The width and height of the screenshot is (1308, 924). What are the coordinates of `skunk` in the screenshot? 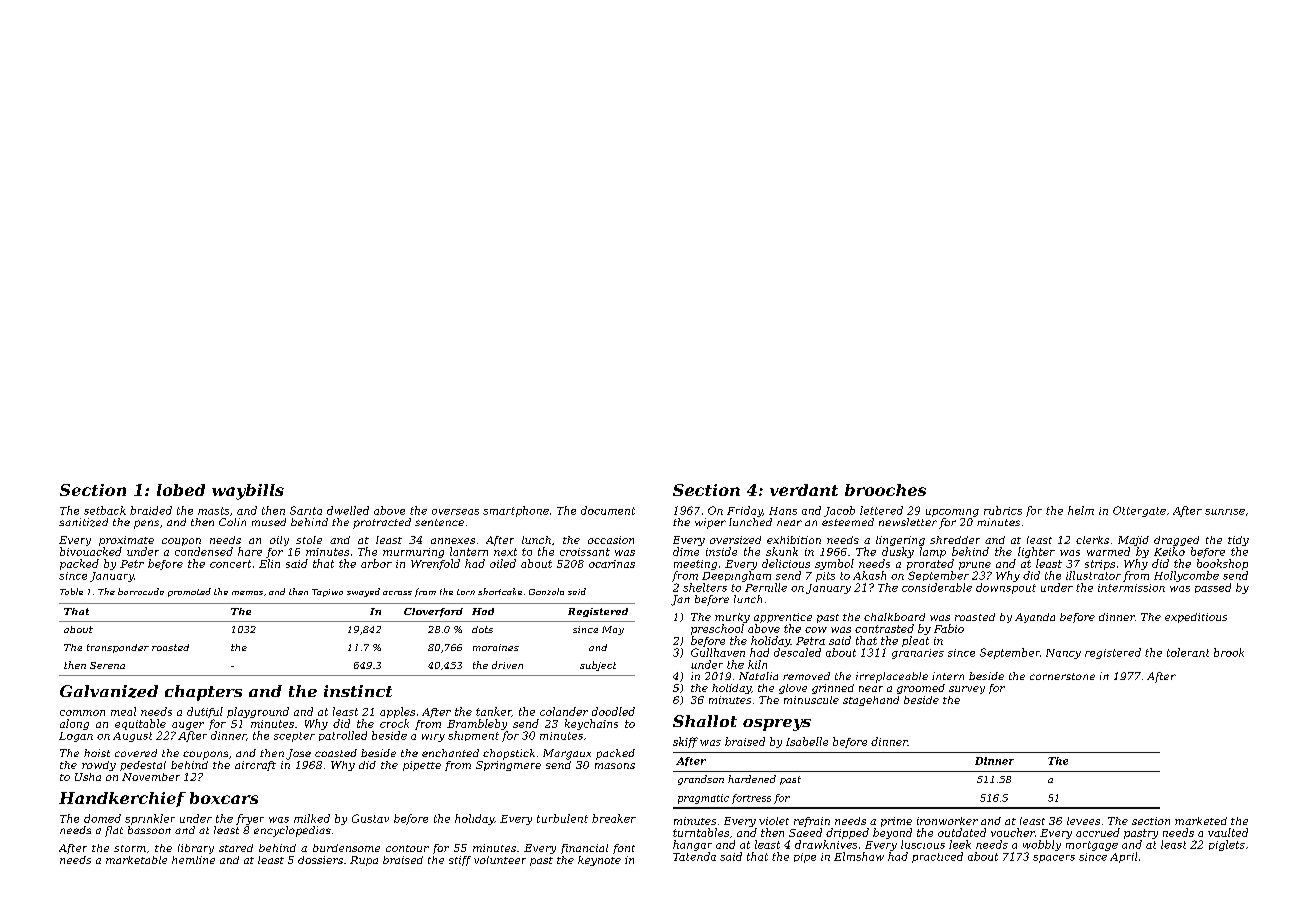 It's located at (782, 551).
